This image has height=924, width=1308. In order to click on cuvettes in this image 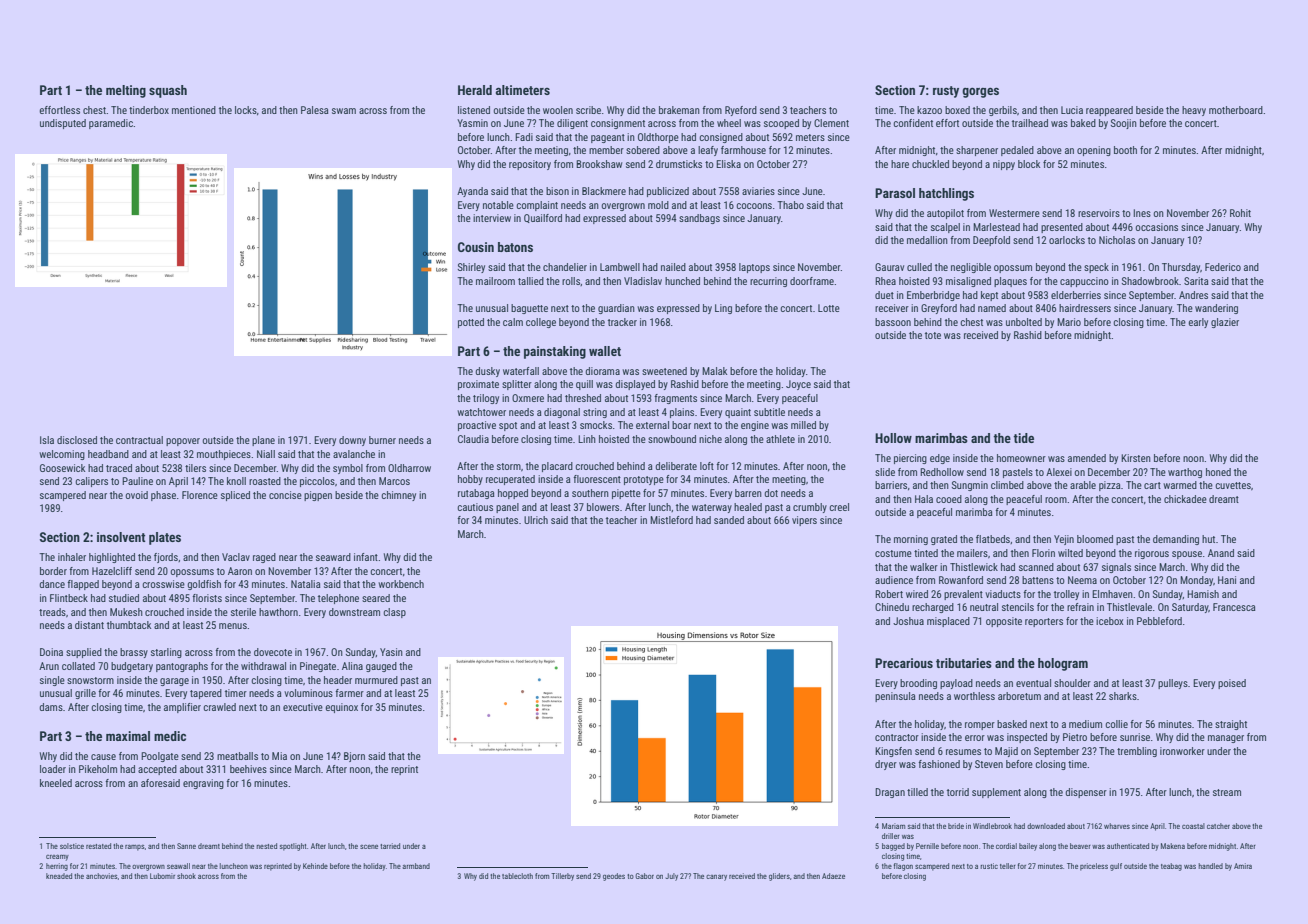, I will do `click(1233, 485)`.
